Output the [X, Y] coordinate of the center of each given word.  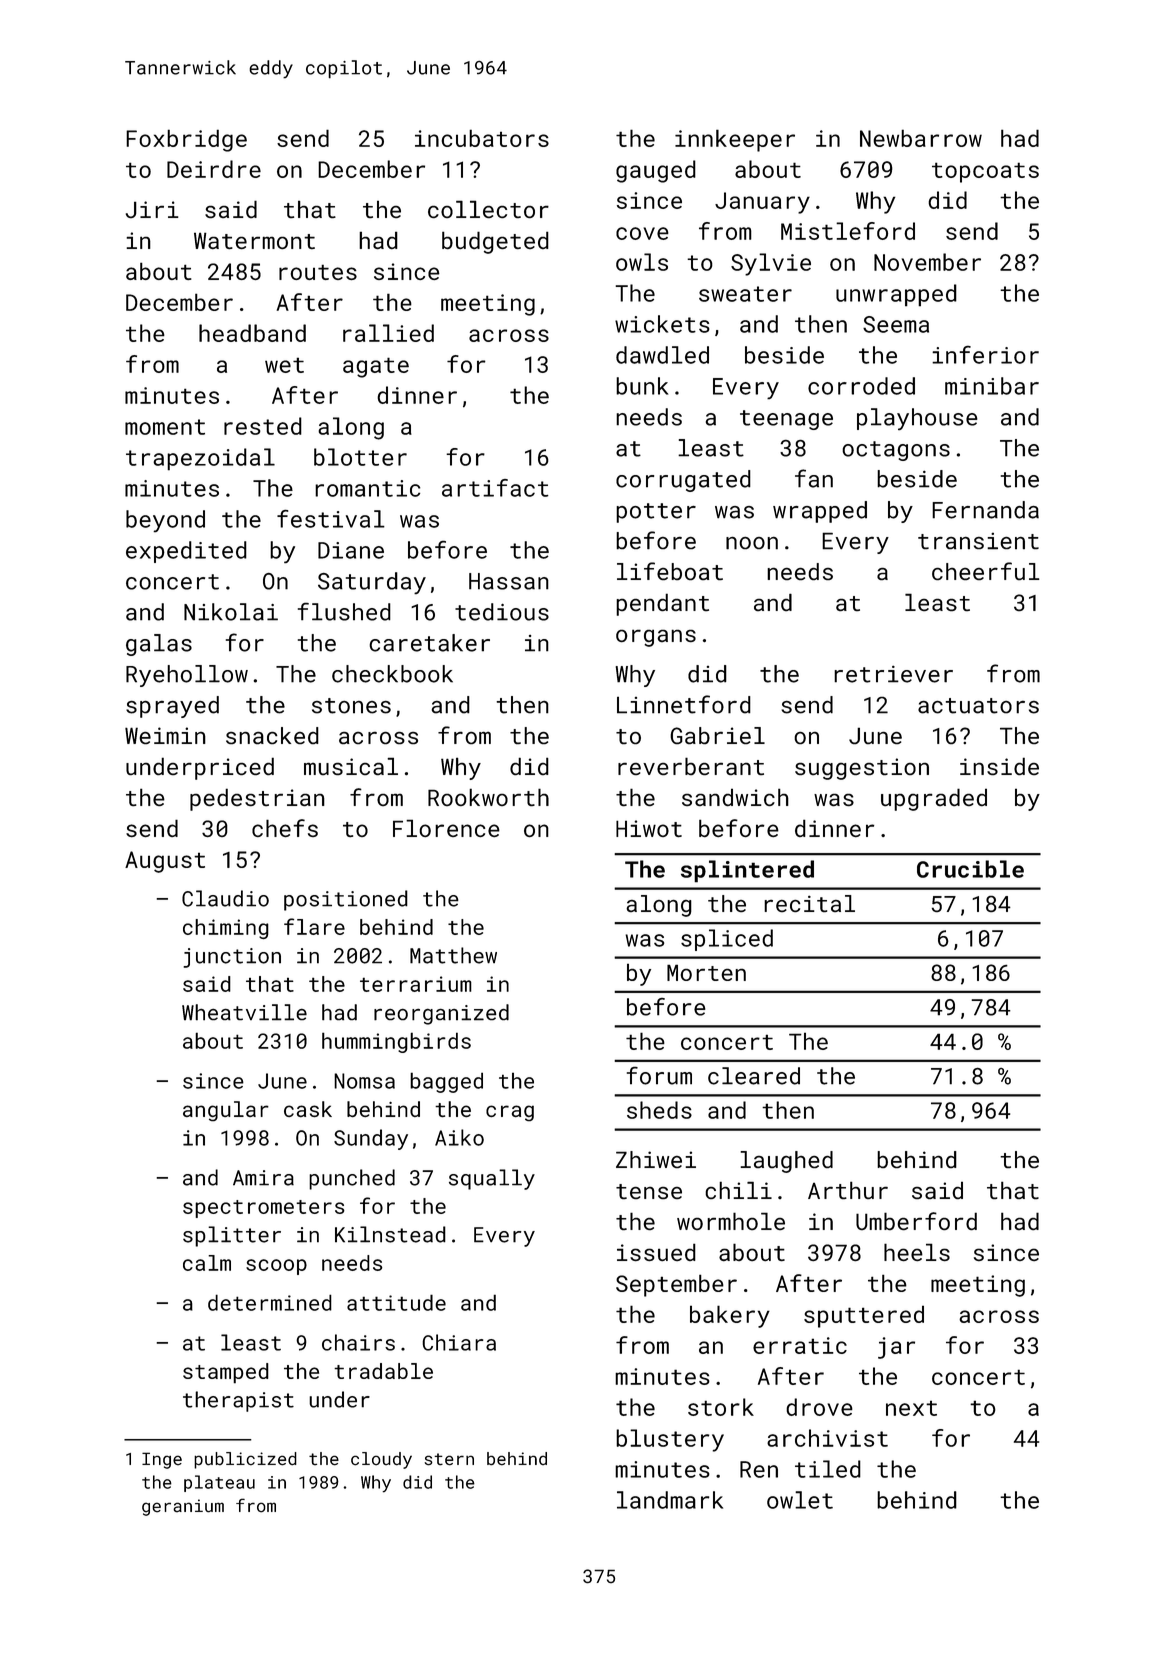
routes [318, 272]
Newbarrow [921, 138]
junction [232, 958]
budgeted [495, 242]
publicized [245, 1460]
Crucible [970, 869]
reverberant [691, 766]
